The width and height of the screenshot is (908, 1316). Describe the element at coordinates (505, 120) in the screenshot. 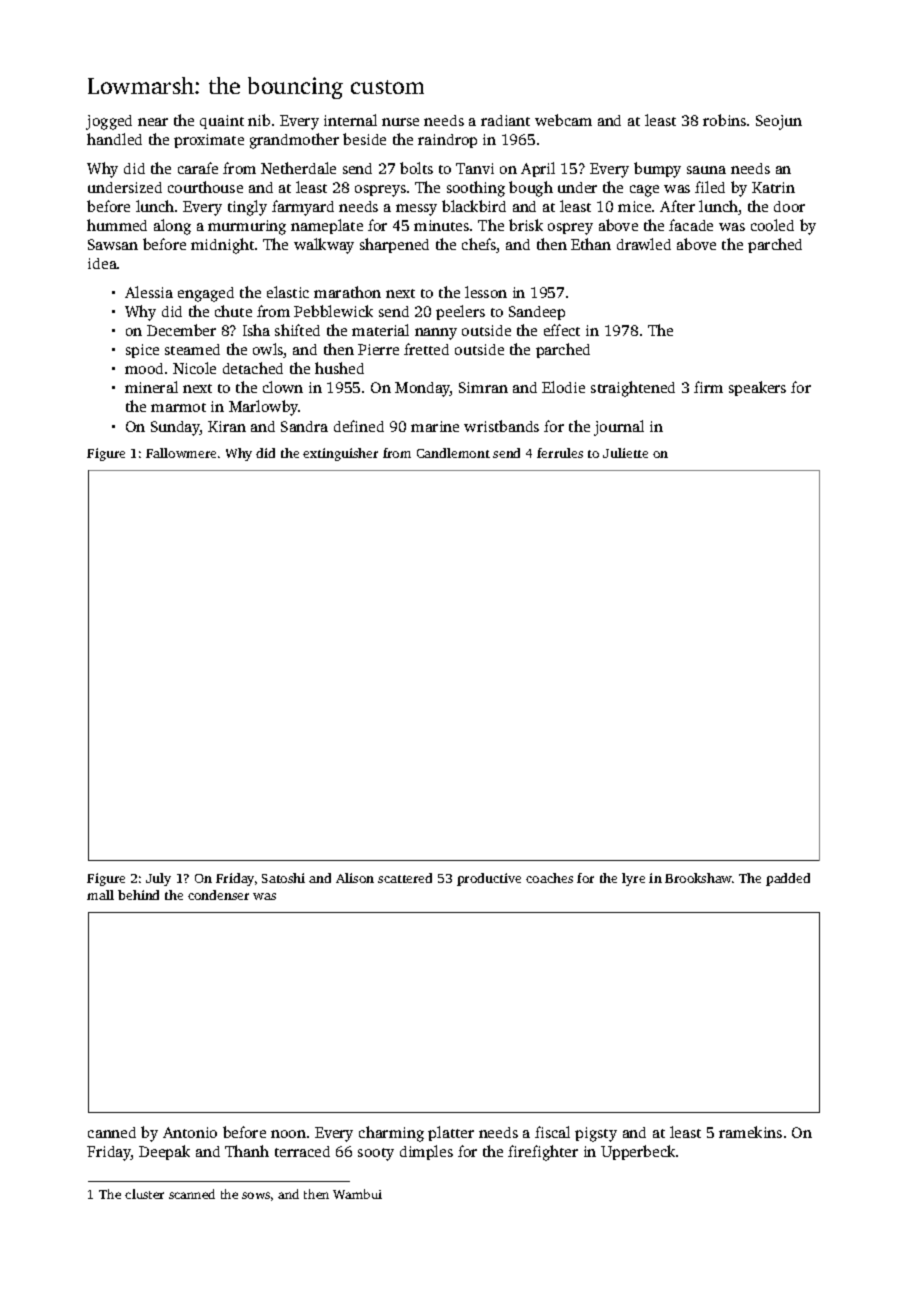

I see `radiant` at that location.
